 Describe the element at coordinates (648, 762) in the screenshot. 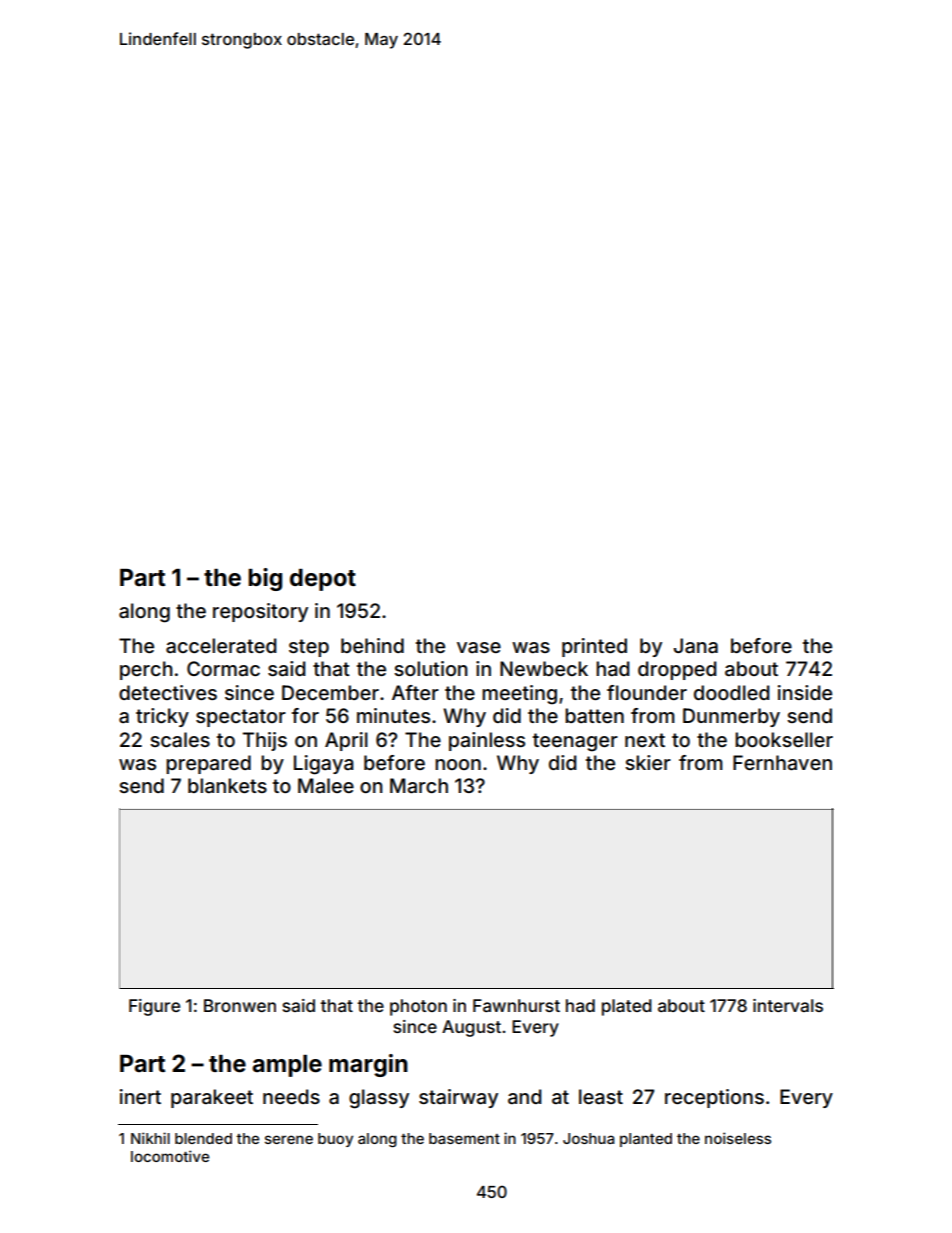

I see `skier` at that location.
